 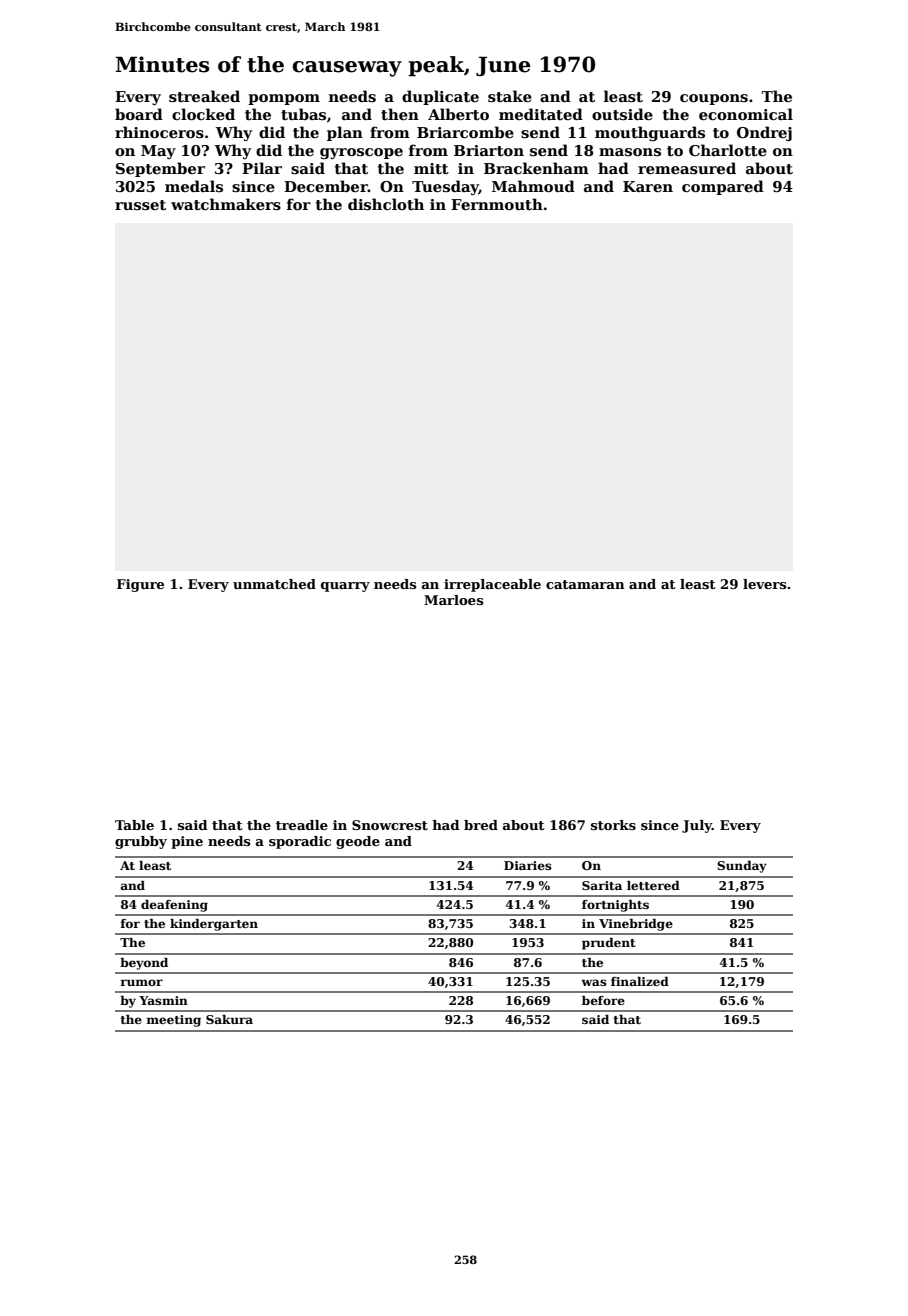 What do you see at coordinates (229, 1019) in the screenshot?
I see `Sakura` at bounding box center [229, 1019].
